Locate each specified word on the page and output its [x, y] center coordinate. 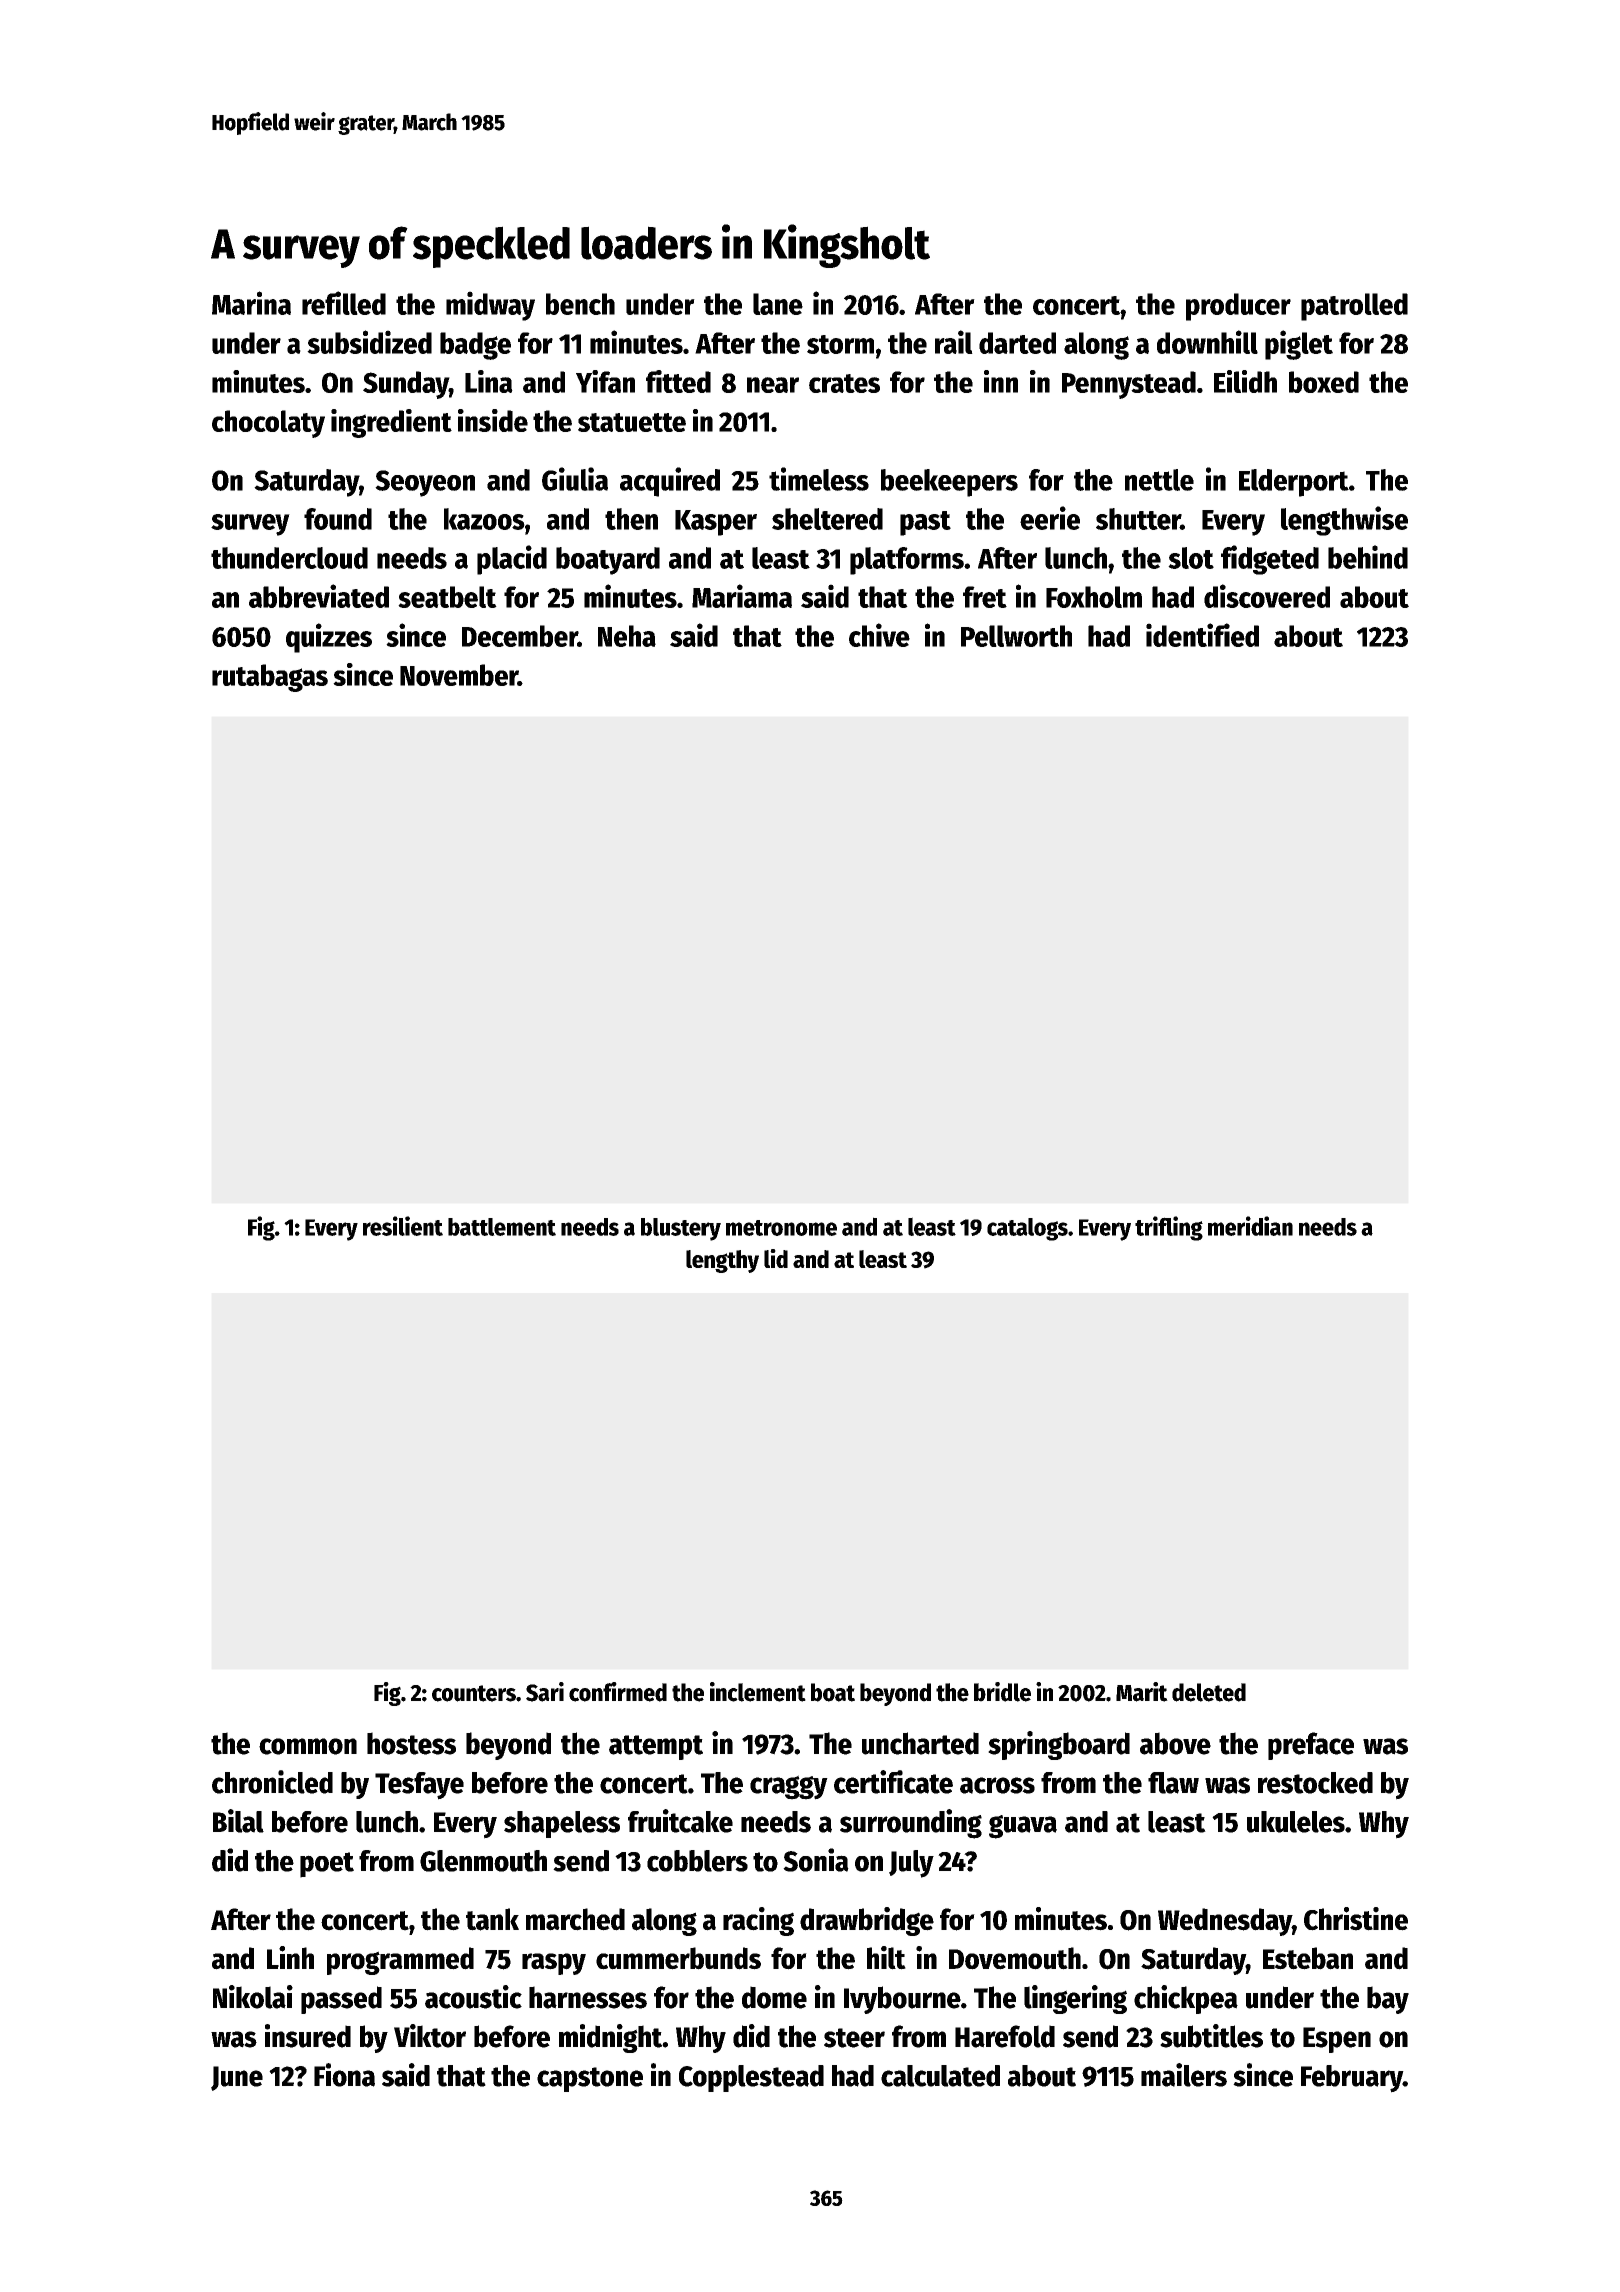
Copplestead [751, 2078]
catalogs [1027, 1229]
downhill [1207, 342]
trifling [1169, 1228]
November [459, 675]
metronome [781, 1228]
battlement [502, 1227]
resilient [403, 1226]
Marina [251, 303]
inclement [758, 1692]
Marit [1142, 1692]
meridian [1250, 1226]
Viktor [430, 2036]
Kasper [716, 523]
